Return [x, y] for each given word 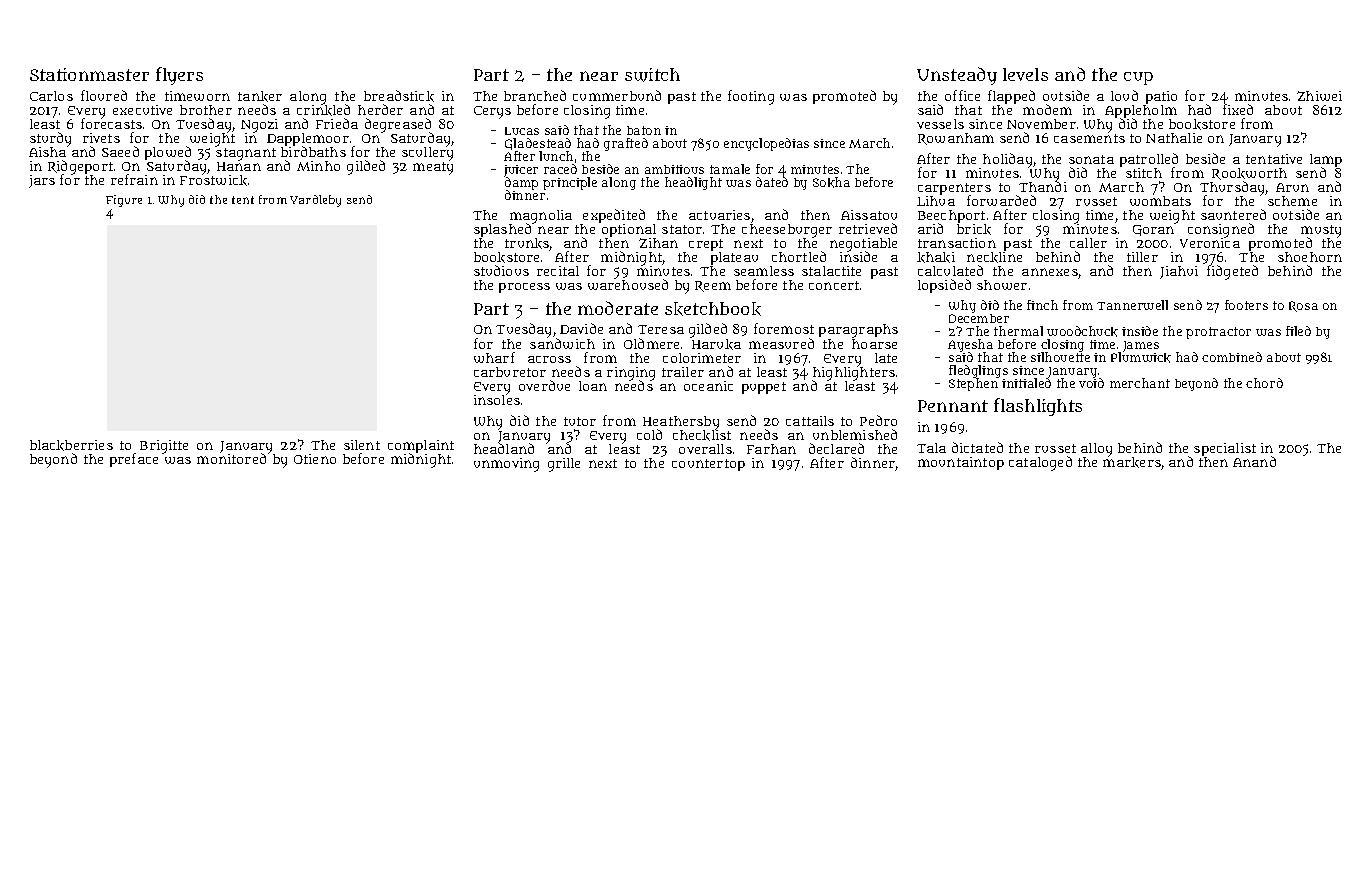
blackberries [71, 445]
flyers [179, 76]
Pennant [953, 406]
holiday [1007, 160]
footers [1246, 305]
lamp [1326, 161]
